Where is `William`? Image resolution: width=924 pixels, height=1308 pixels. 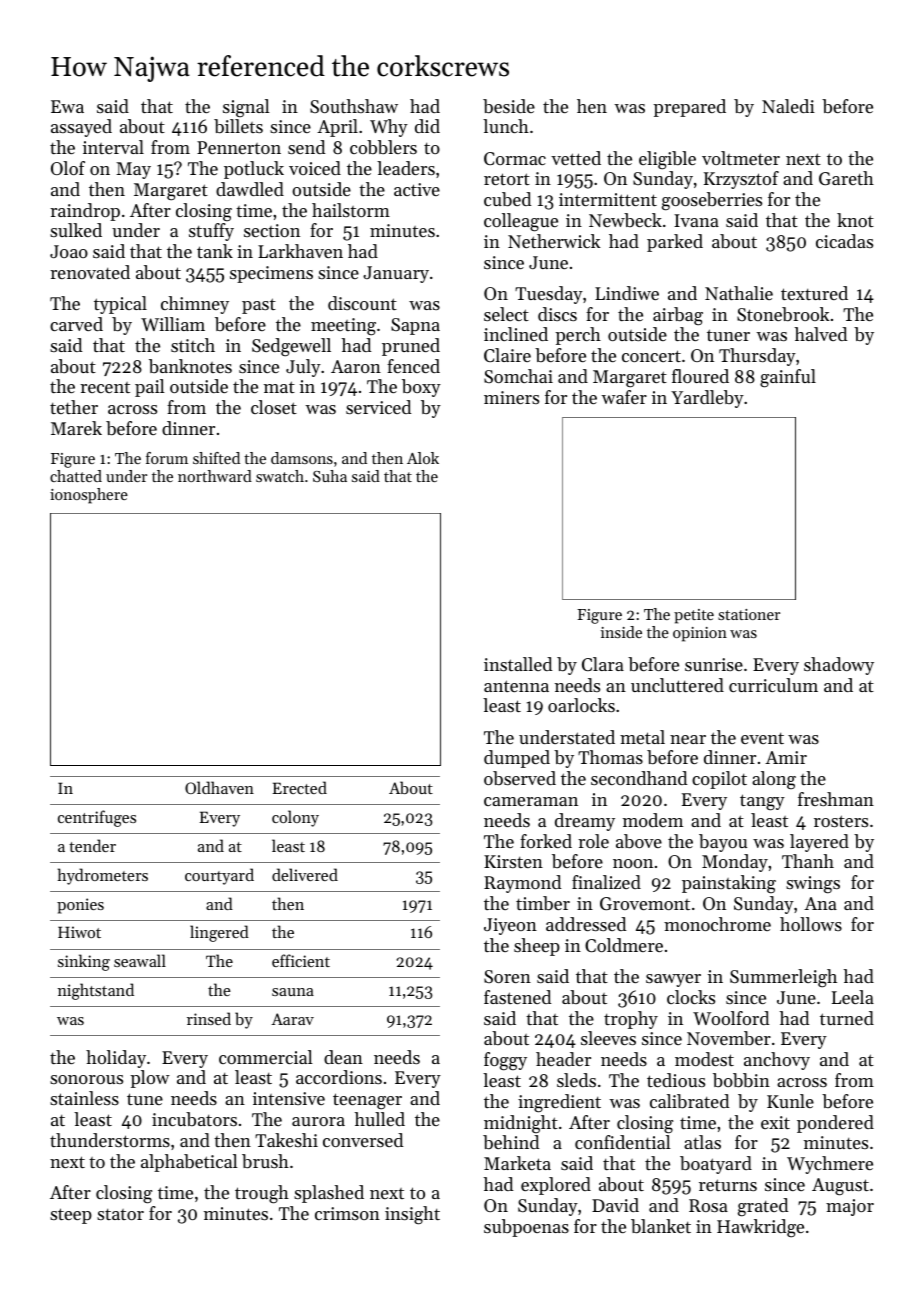
William is located at coordinates (173, 324).
